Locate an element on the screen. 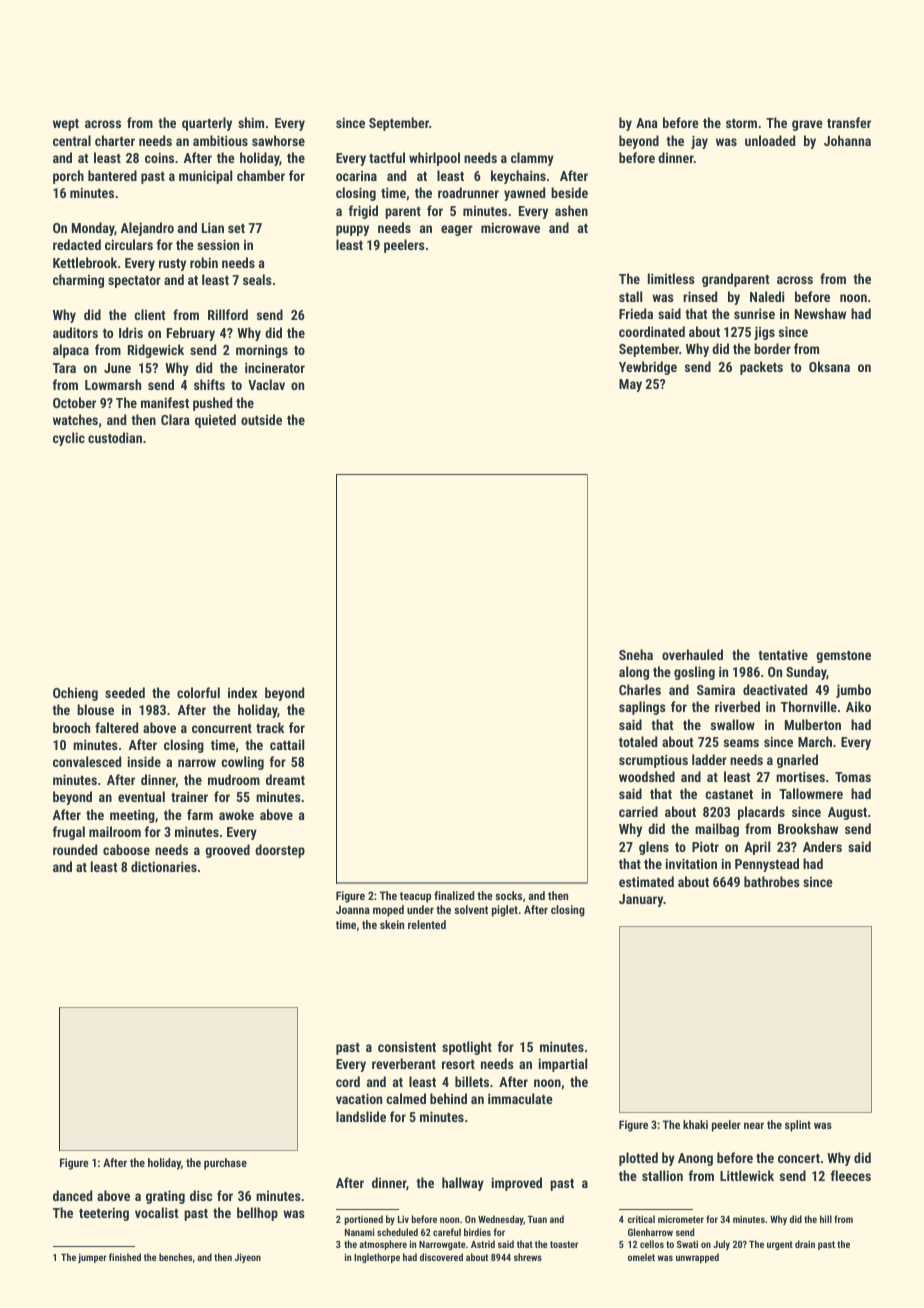 Image resolution: width=924 pixels, height=1308 pixels. spotlight is located at coordinates (467, 1048).
